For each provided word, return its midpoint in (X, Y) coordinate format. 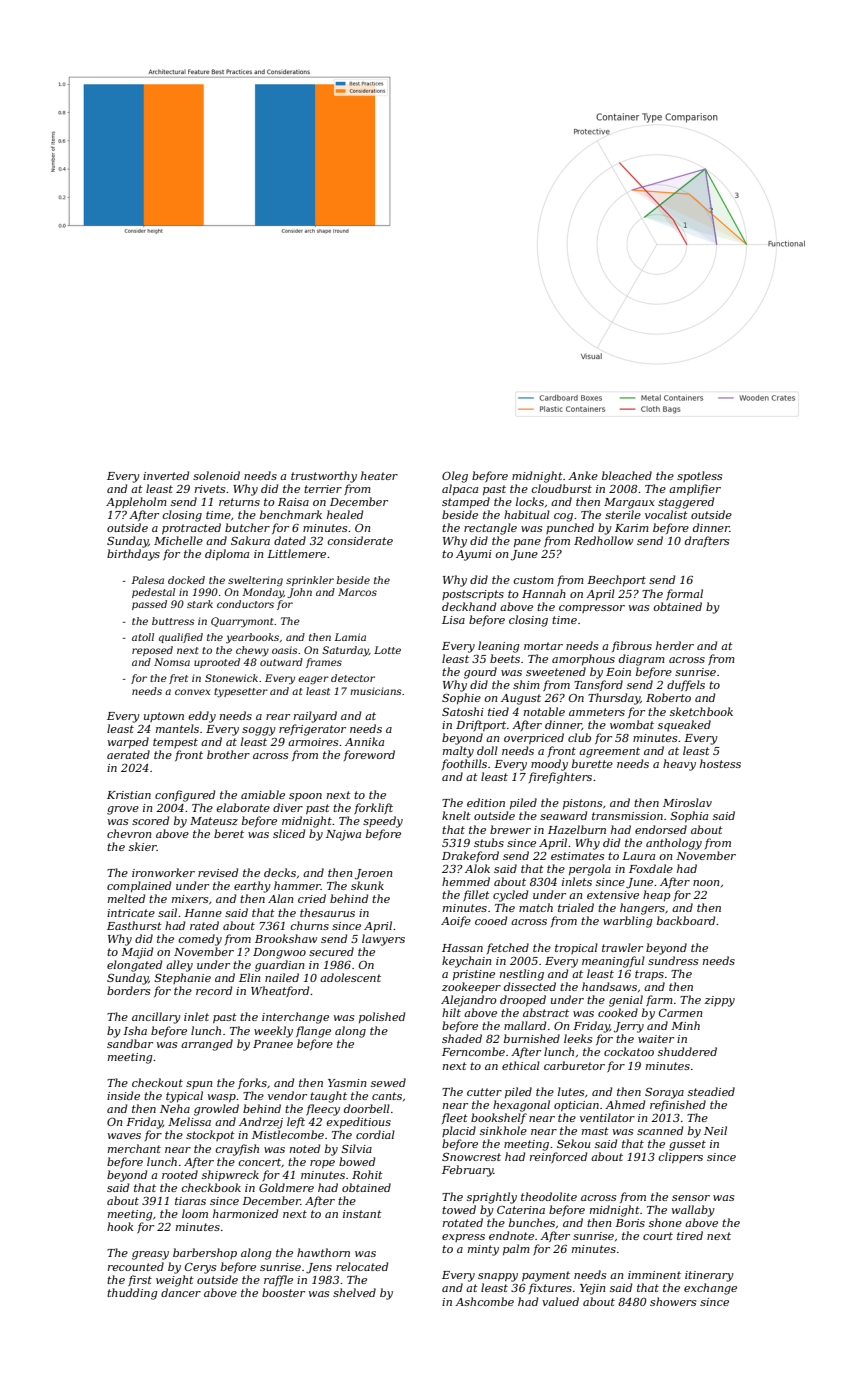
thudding (132, 1294)
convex (192, 692)
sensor (691, 1198)
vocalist (666, 514)
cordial (375, 1134)
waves (124, 1136)
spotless (699, 476)
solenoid (216, 475)
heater (379, 475)
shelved (354, 1292)
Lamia (350, 637)
